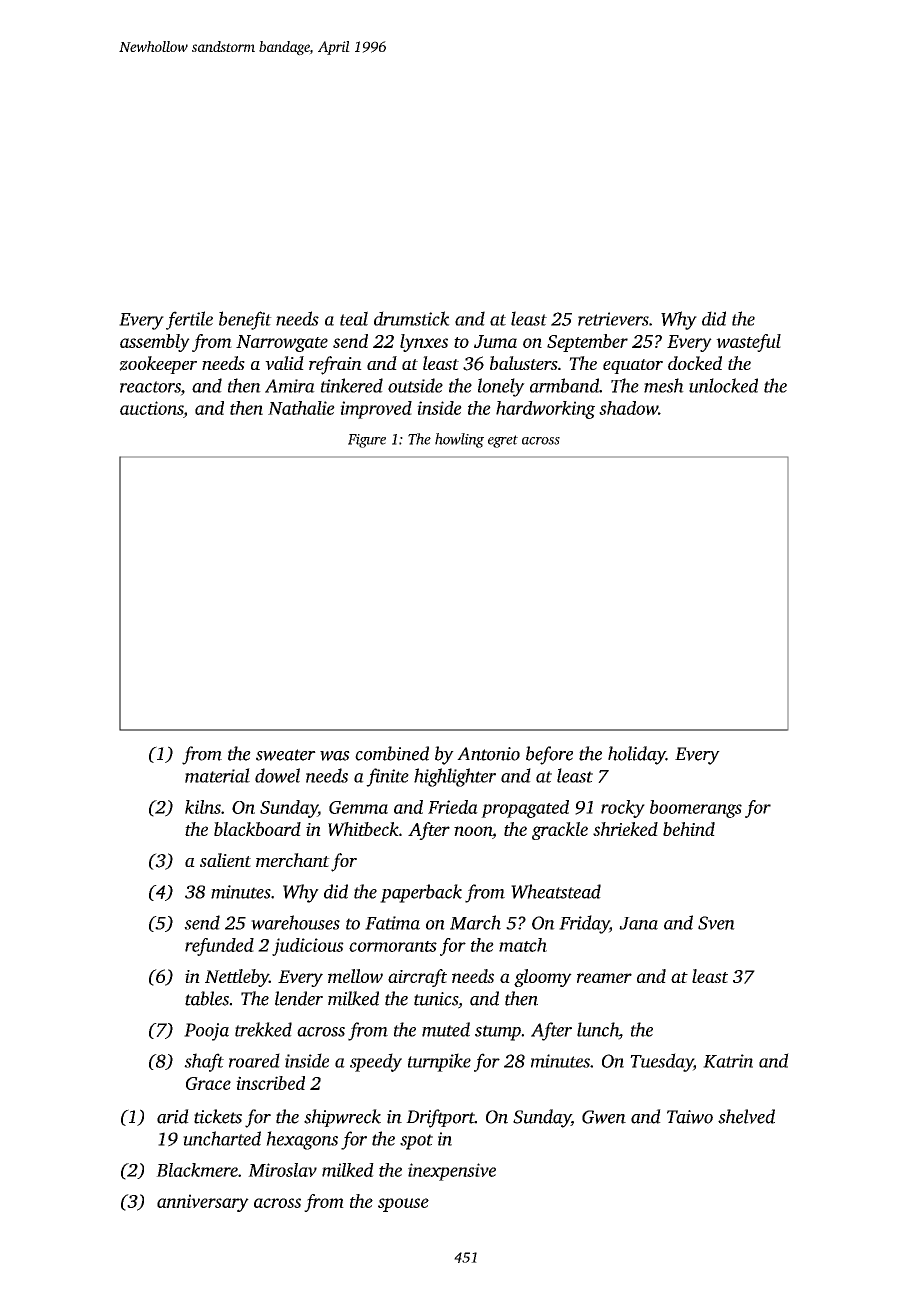 The width and height of the document is (908, 1316). Describe the element at coordinates (367, 441) in the document. I see `Figure` at that location.
